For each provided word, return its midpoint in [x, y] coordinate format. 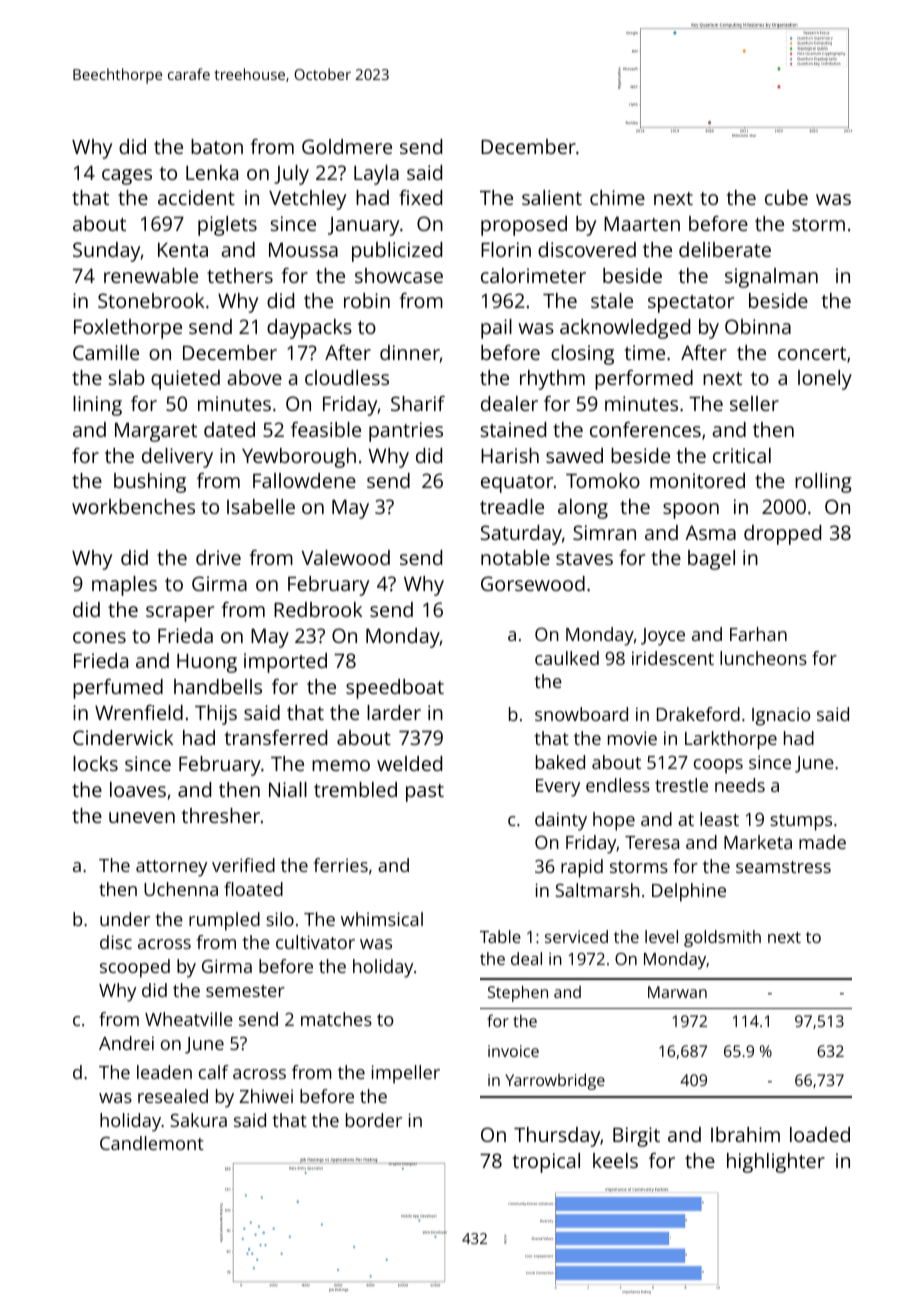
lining [97, 406]
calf [214, 1072]
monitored [697, 480]
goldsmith [722, 938]
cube [786, 197]
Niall [288, 789]
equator [517, 484]
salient [552, 197]
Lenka [212, 172]
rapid [582, 868]
